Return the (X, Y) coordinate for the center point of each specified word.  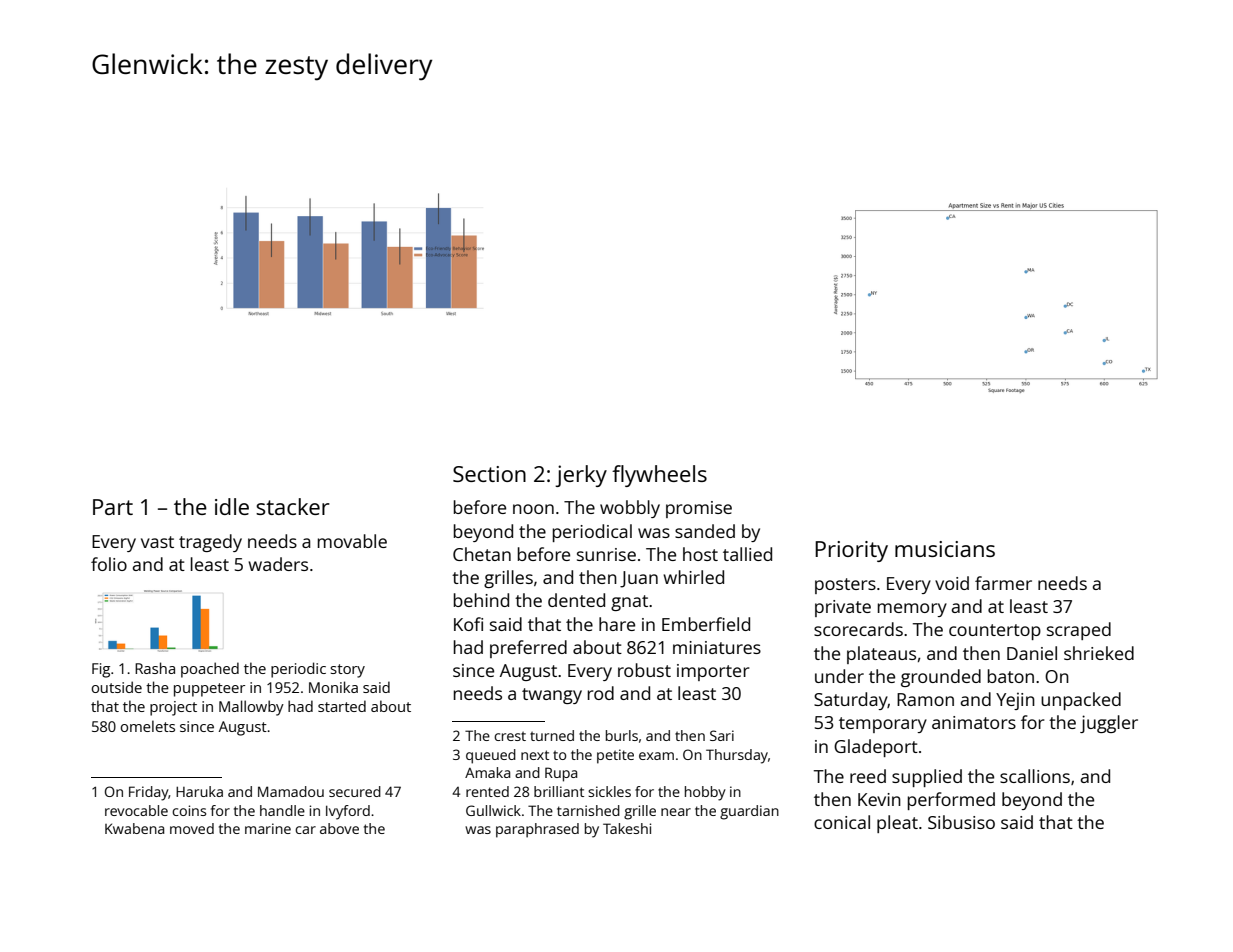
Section (489, 474)
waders (278, 564)
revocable (136, 810)
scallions (1035, 776)
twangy (552, 696)
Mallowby (251, 708)
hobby (705, 793)
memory (912, 610)
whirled (693, 577)
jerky (581, 476)
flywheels (659, 476)
